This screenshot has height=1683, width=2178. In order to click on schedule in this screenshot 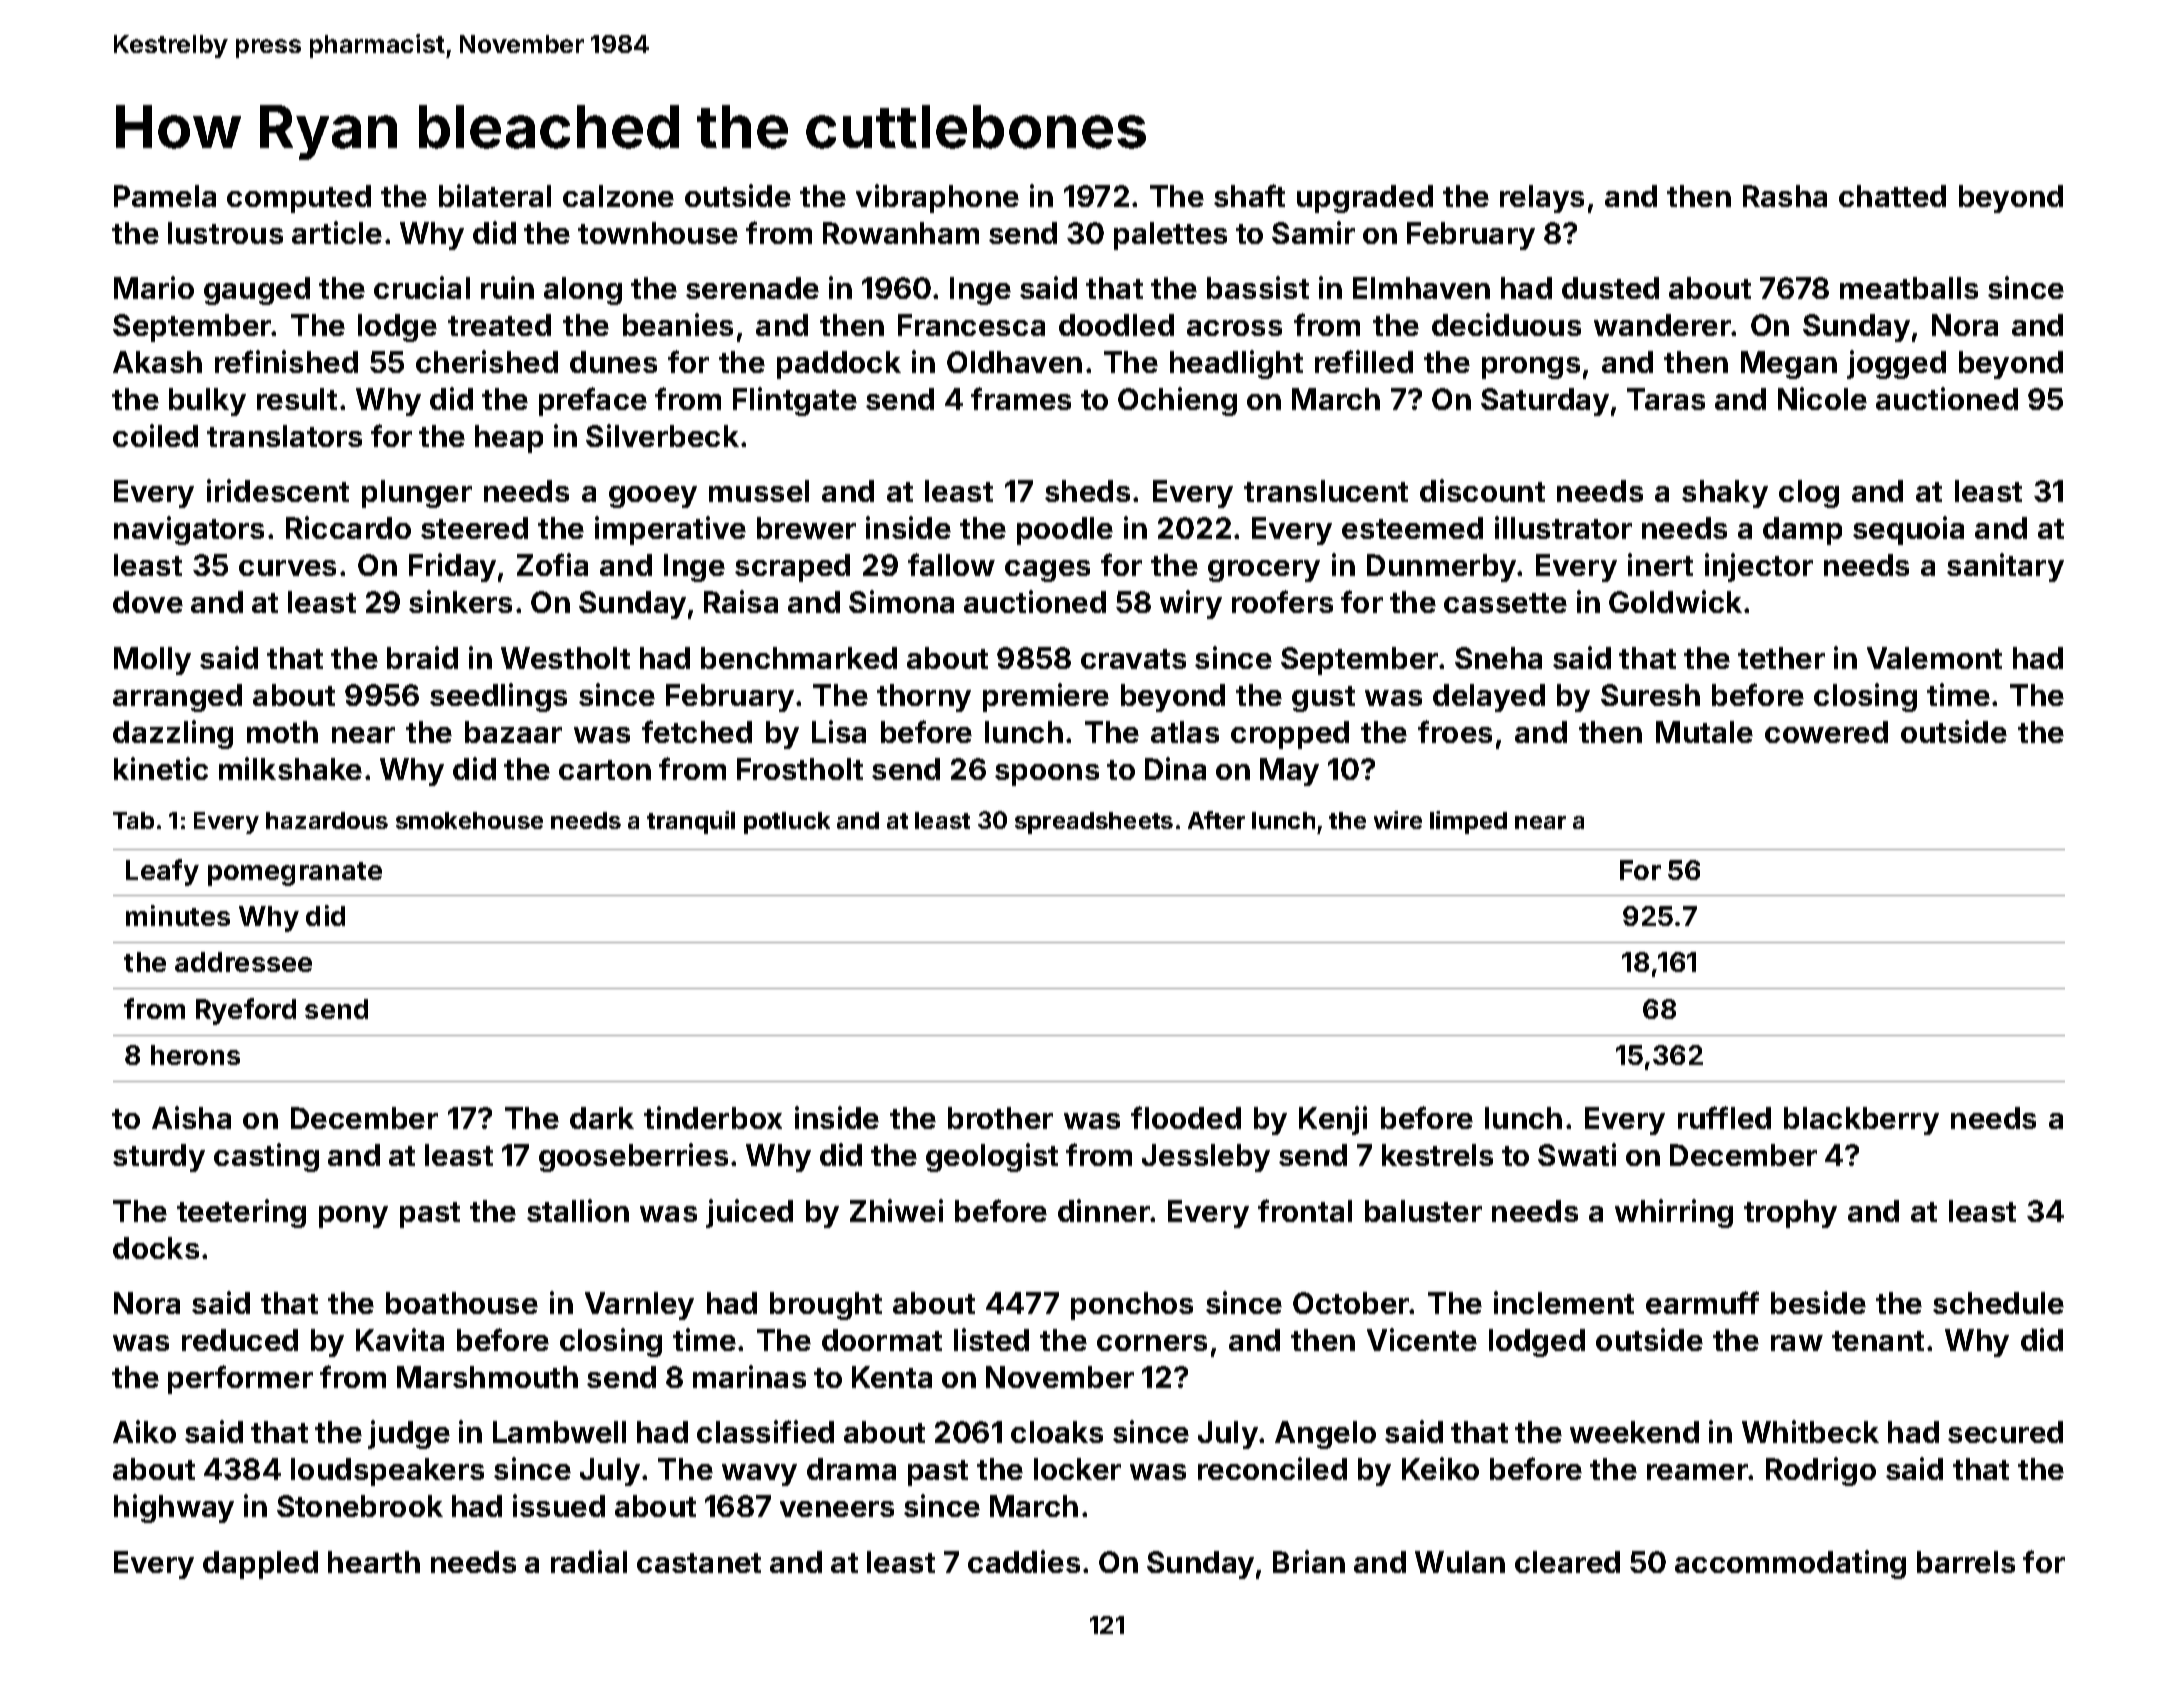, I will do `click(1998, 1303)`.
